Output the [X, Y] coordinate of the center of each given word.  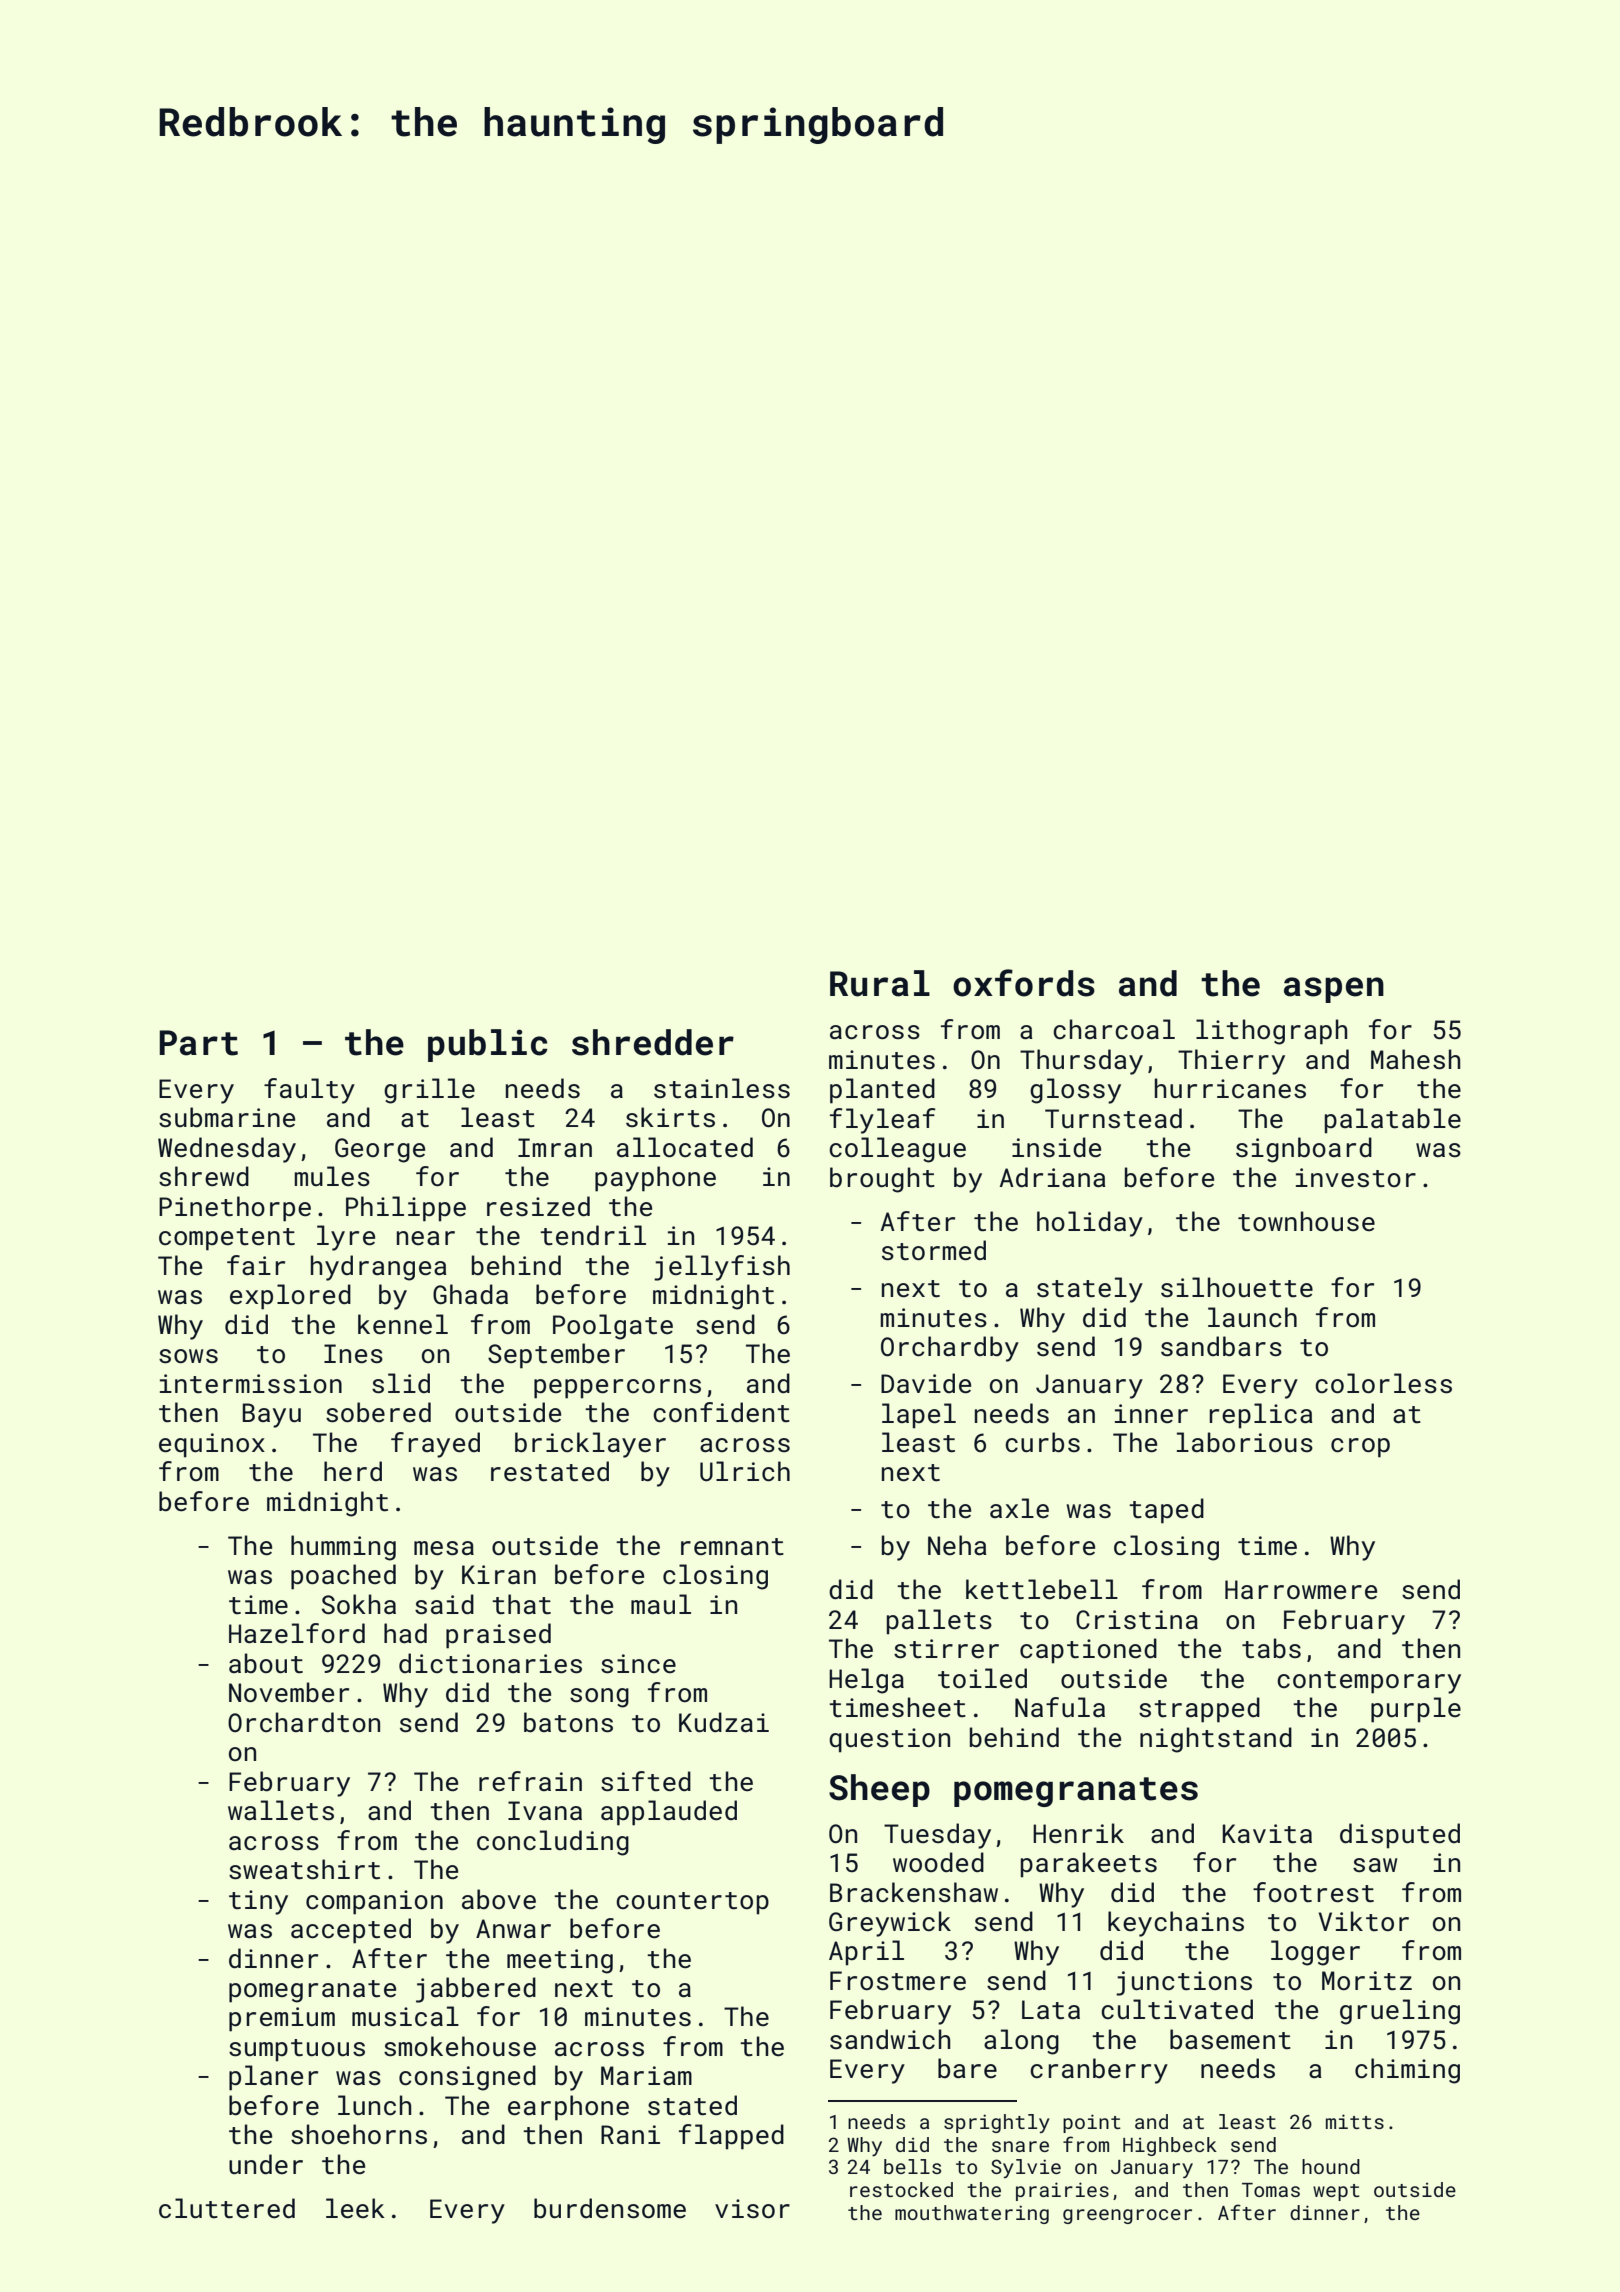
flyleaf [882, 1121]
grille [429, 1091]
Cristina [1137, 1620]
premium [282, 2019]
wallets [281, 1810]
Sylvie [1026, 2168]
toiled [982, 1678]
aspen [1334, 990]
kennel [403, 1324]
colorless [1383, 1383]
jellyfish [722, 1268]
